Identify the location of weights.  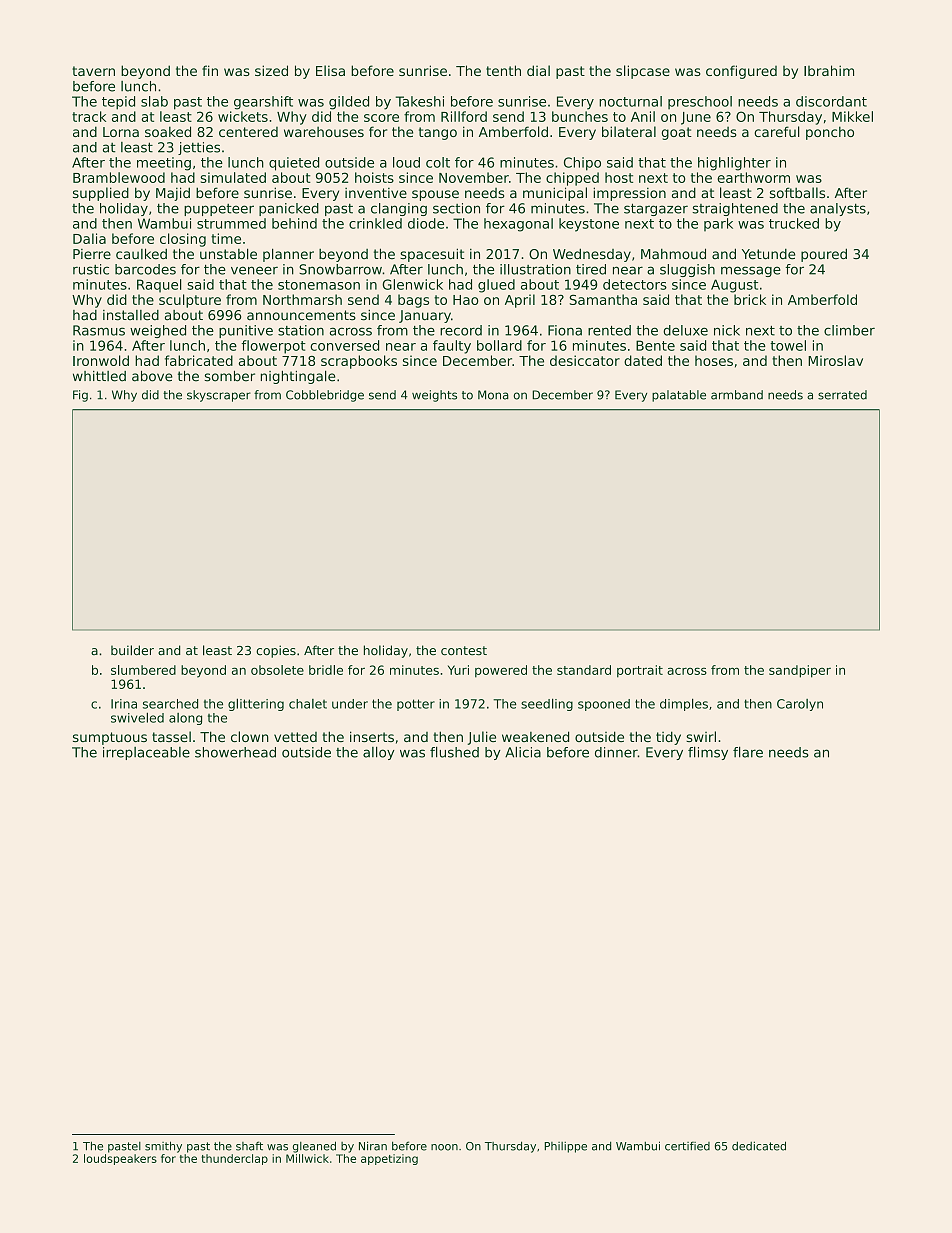
(434, 396).
